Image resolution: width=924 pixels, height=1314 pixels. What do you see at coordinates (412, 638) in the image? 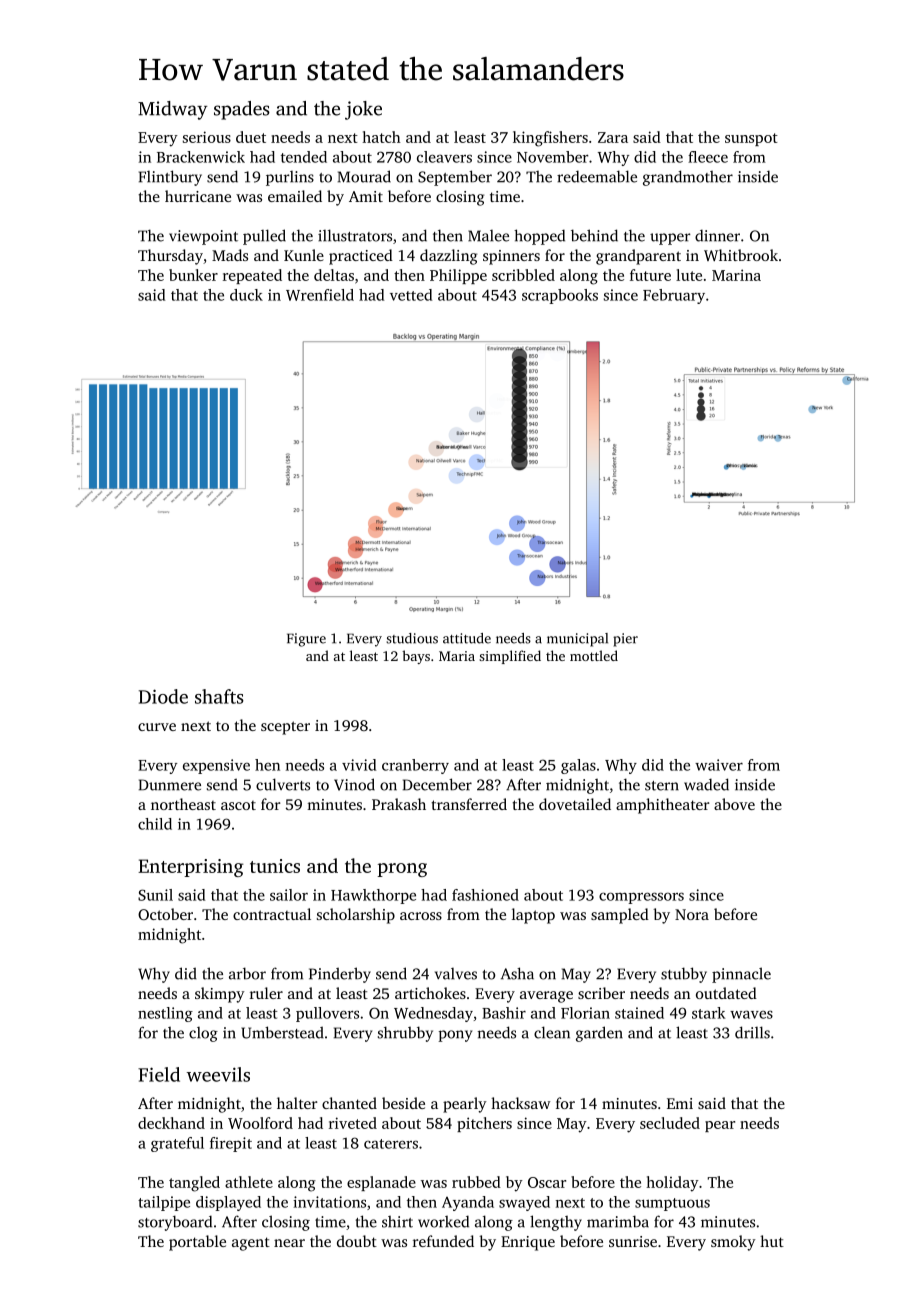
I see `studious` at bounding box center [412, 638].
